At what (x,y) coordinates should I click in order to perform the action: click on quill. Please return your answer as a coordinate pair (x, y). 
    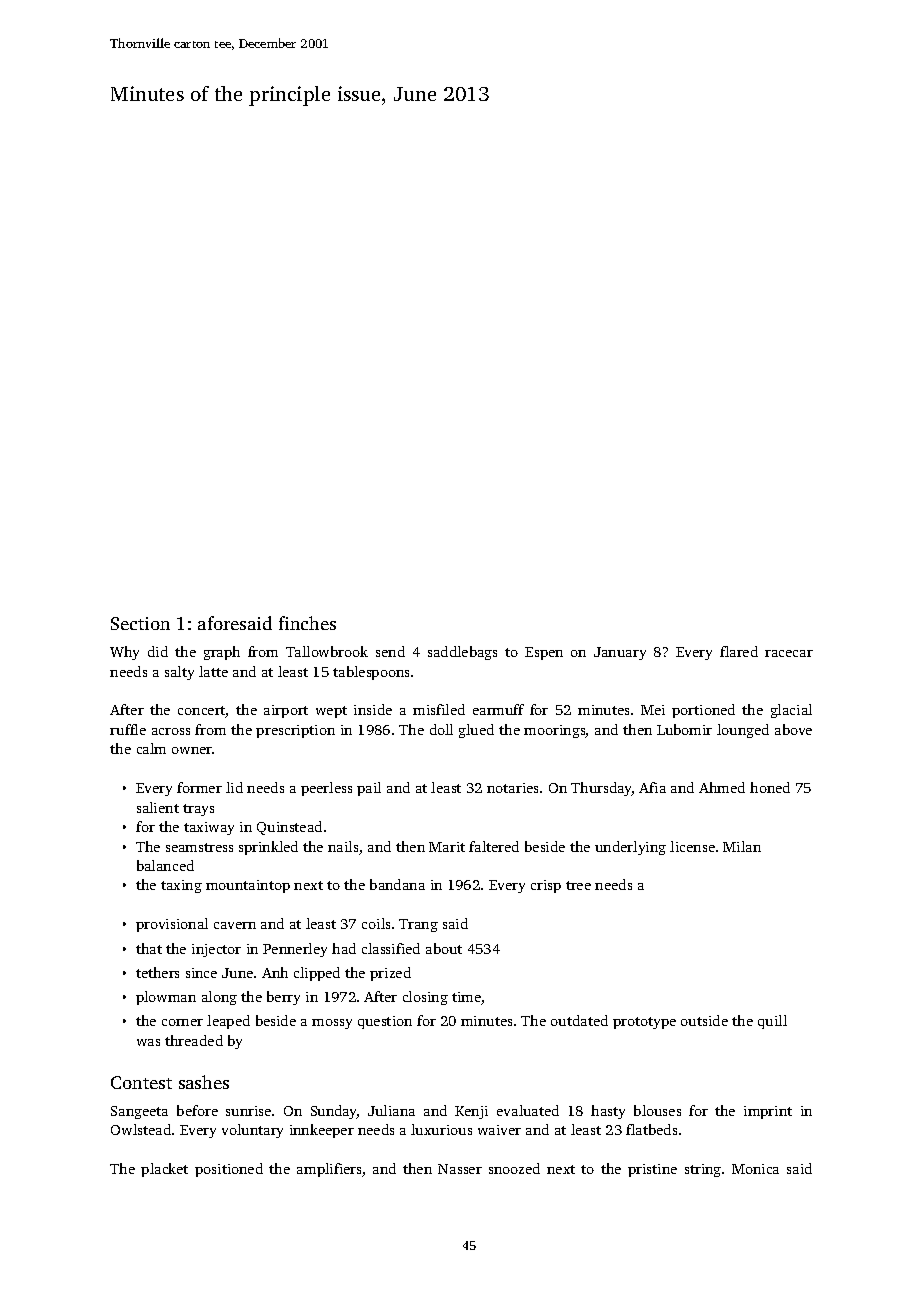
    Looking at the image, I should click on (772, 1022).
